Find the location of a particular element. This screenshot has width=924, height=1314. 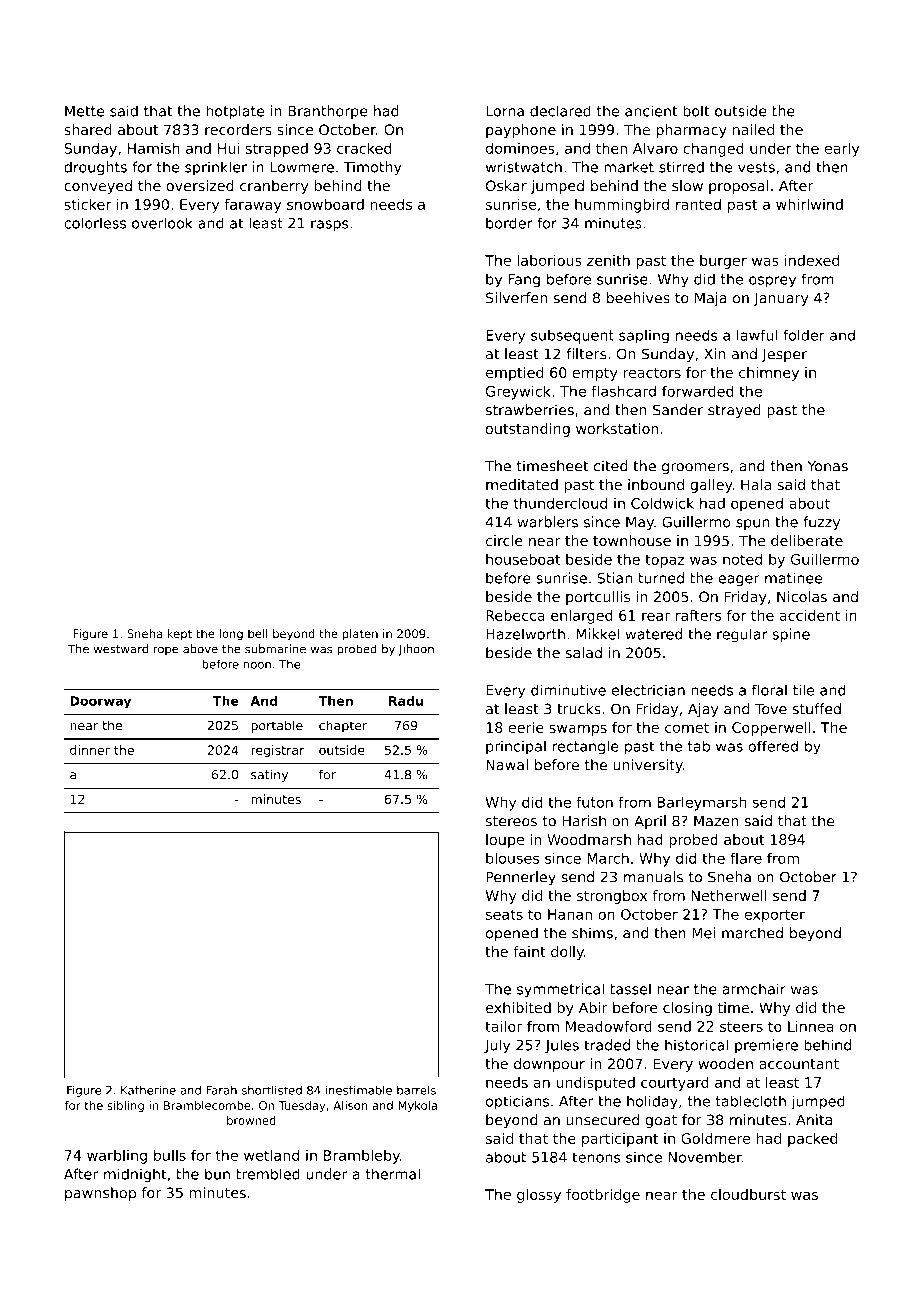

Greywick is located at coordinates (518, 392).
